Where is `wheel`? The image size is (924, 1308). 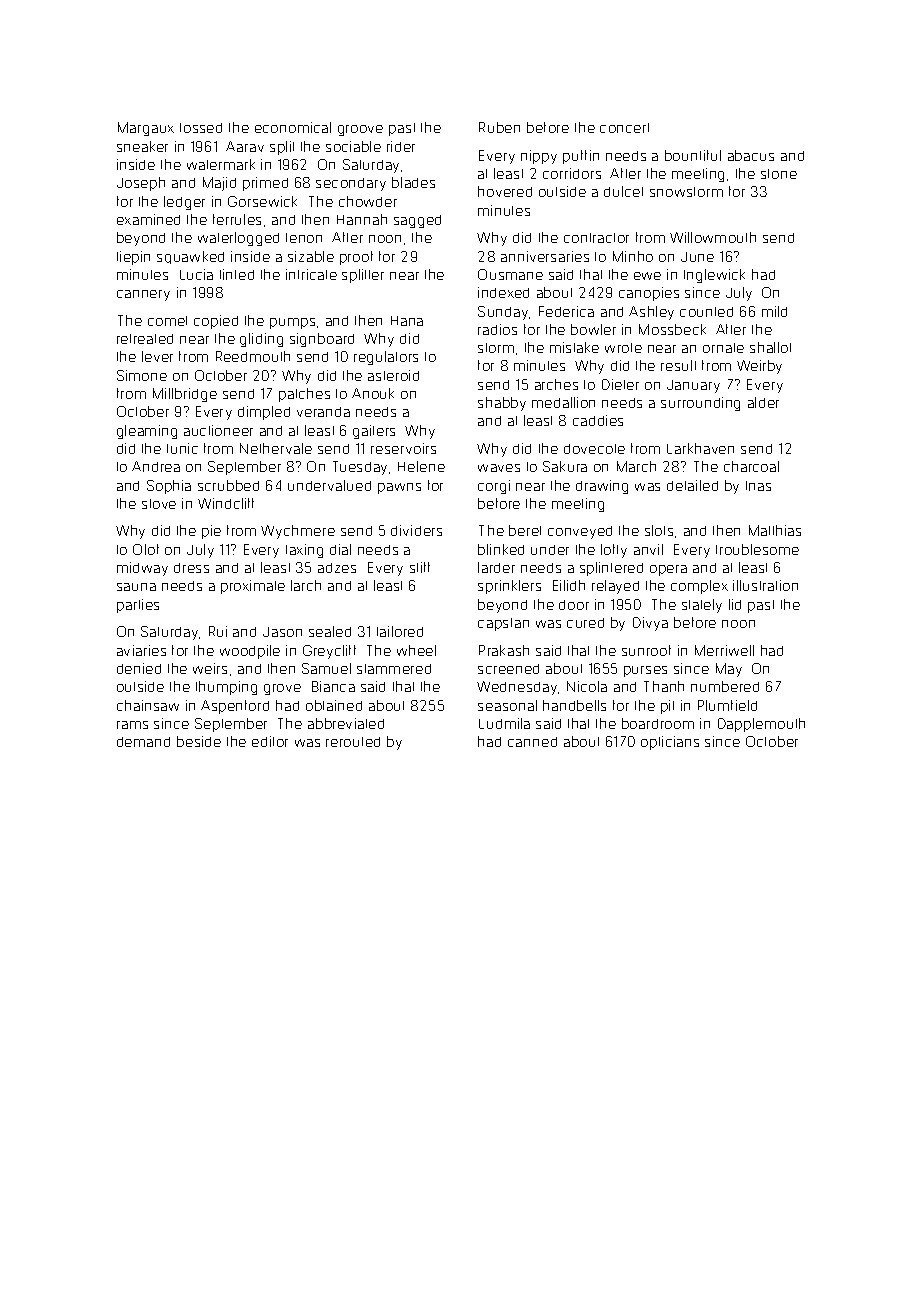
wheel is located at coordinates (416, 650).
